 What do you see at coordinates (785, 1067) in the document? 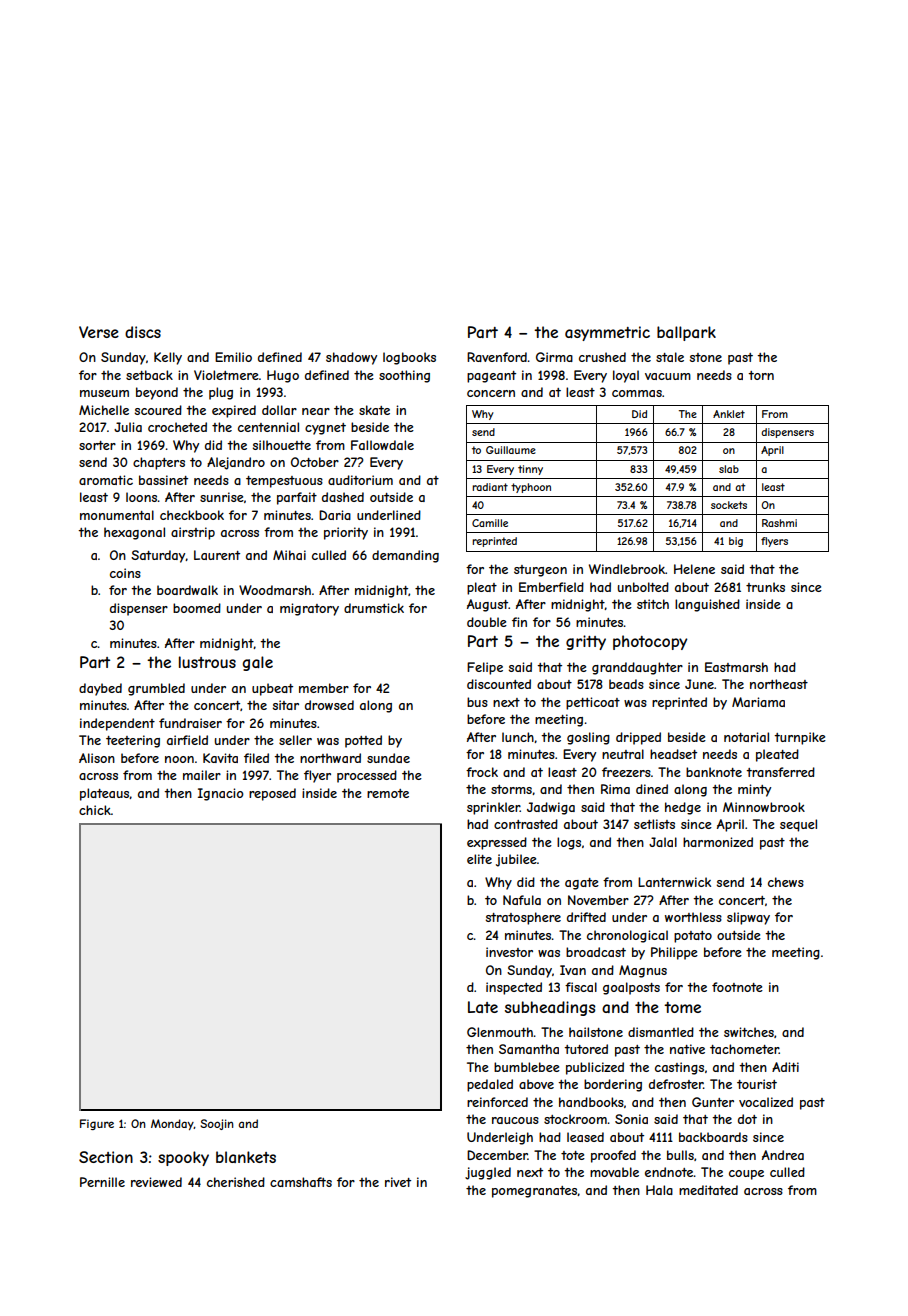
I see `Aditi` at bounding box center [785, 1067].
